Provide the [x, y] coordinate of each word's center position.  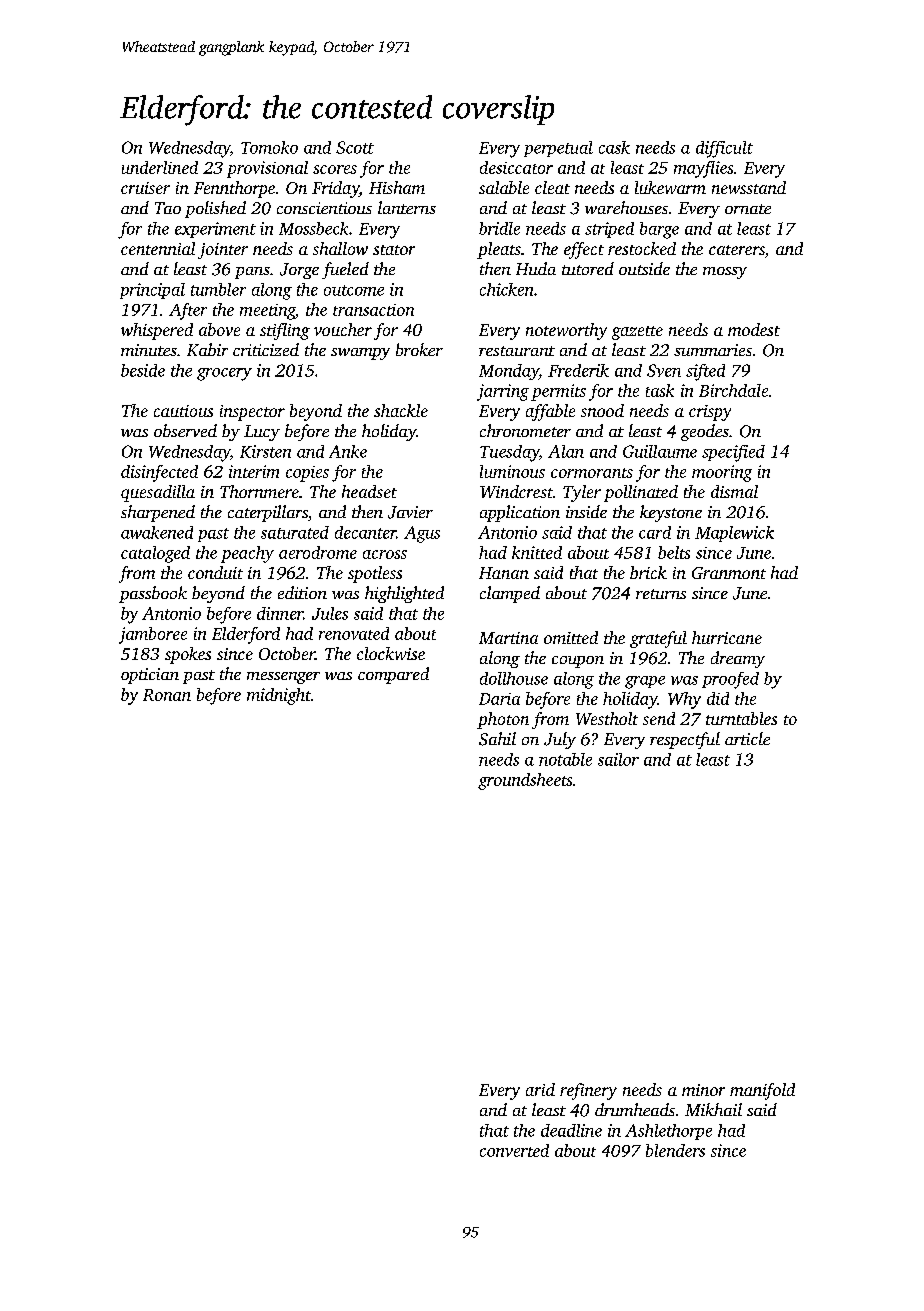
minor [703, 1090]
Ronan [167, 695]
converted [514, 1150]
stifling [285, 331]
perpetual [558, 149]
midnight [279, 696]
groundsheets [525, 781]
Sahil [497, 739]
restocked [642, 248]
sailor [618, 759]
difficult [724, 149]
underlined [160, 167]
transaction [373, 310]
